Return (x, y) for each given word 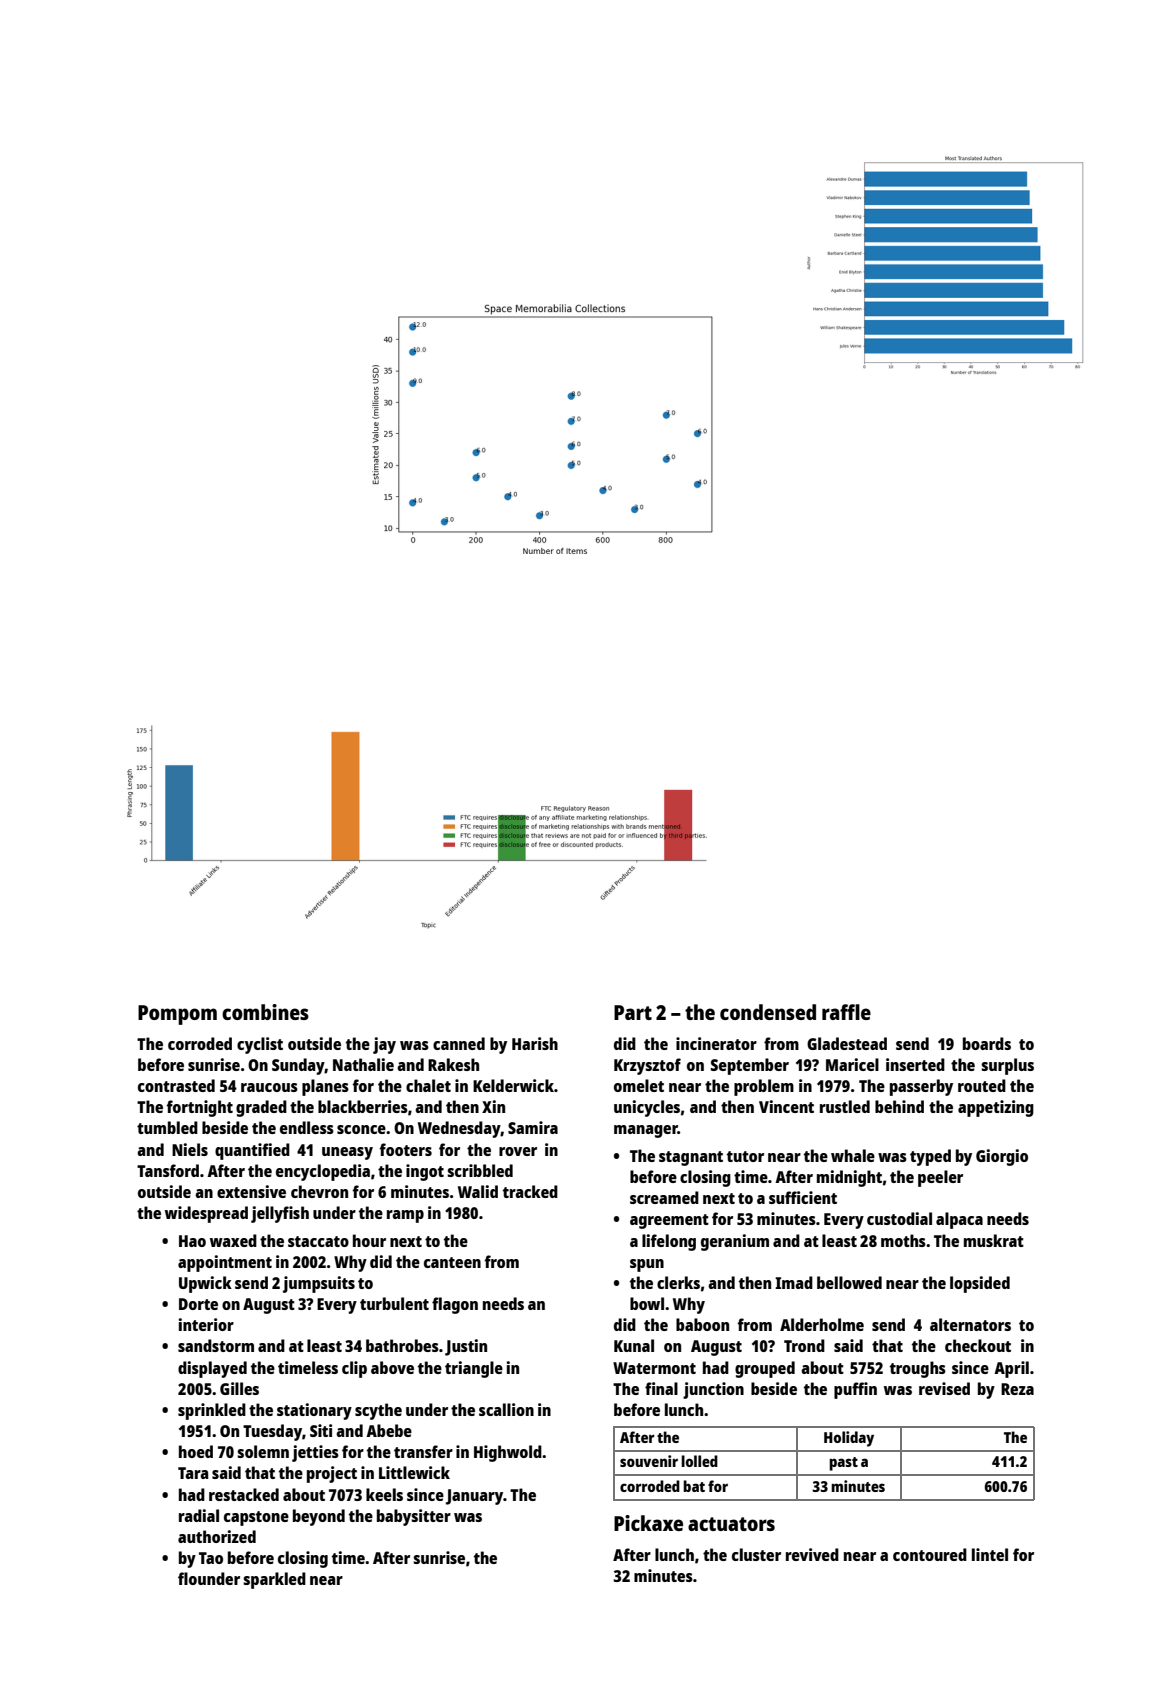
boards (987, 1043)
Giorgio (1002, 1157)
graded (261, 1108)
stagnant (691, 1158)
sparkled (274, 1580)
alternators (970, 1324)
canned (459, 1043)
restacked (244, 1494)
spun (647, 1265)
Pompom (177, 1015)
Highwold (508, 1453)
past (843, 1464)
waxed (233, 1240)
